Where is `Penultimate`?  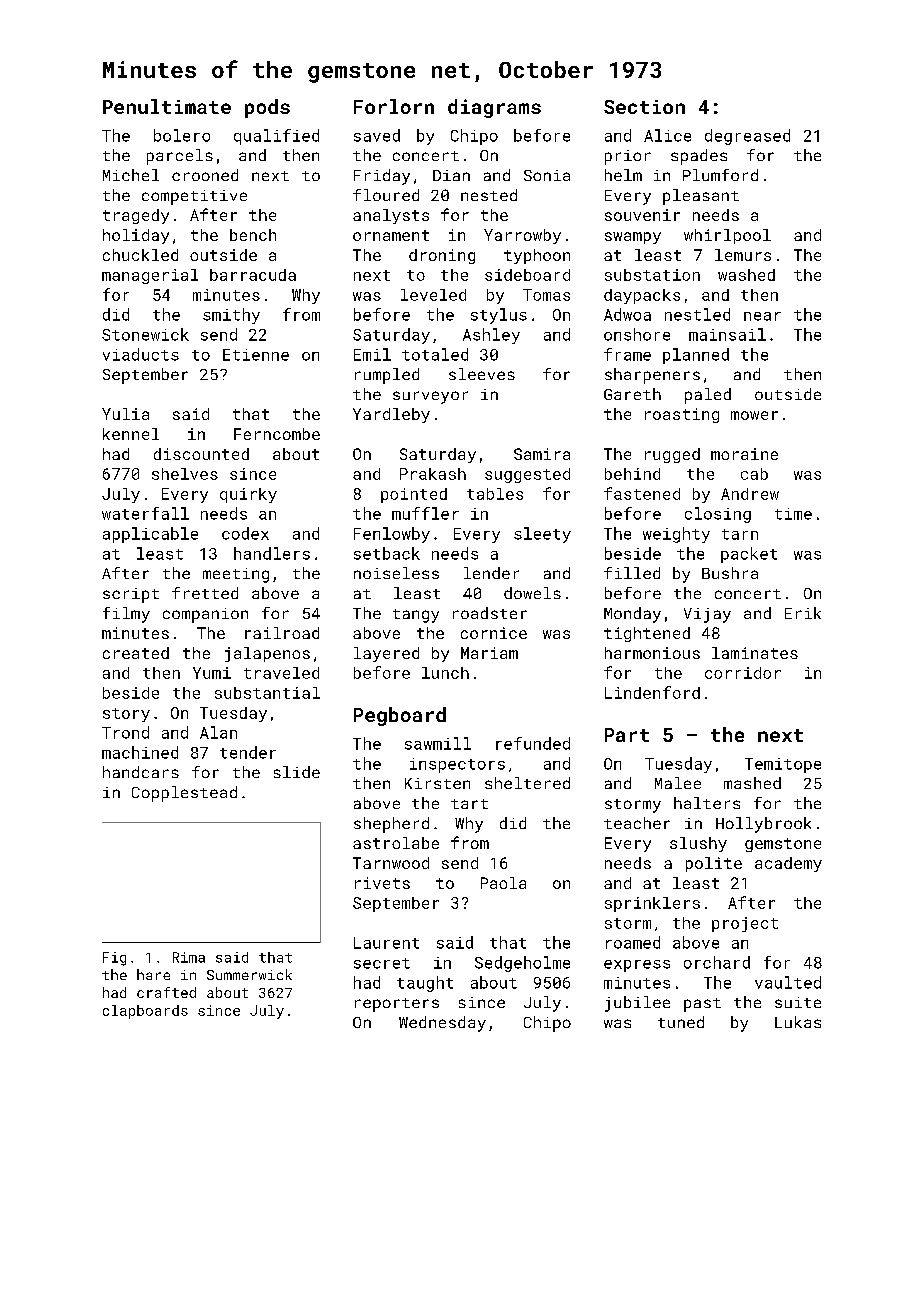 Penultimate is located at coordinates (167, 106).
